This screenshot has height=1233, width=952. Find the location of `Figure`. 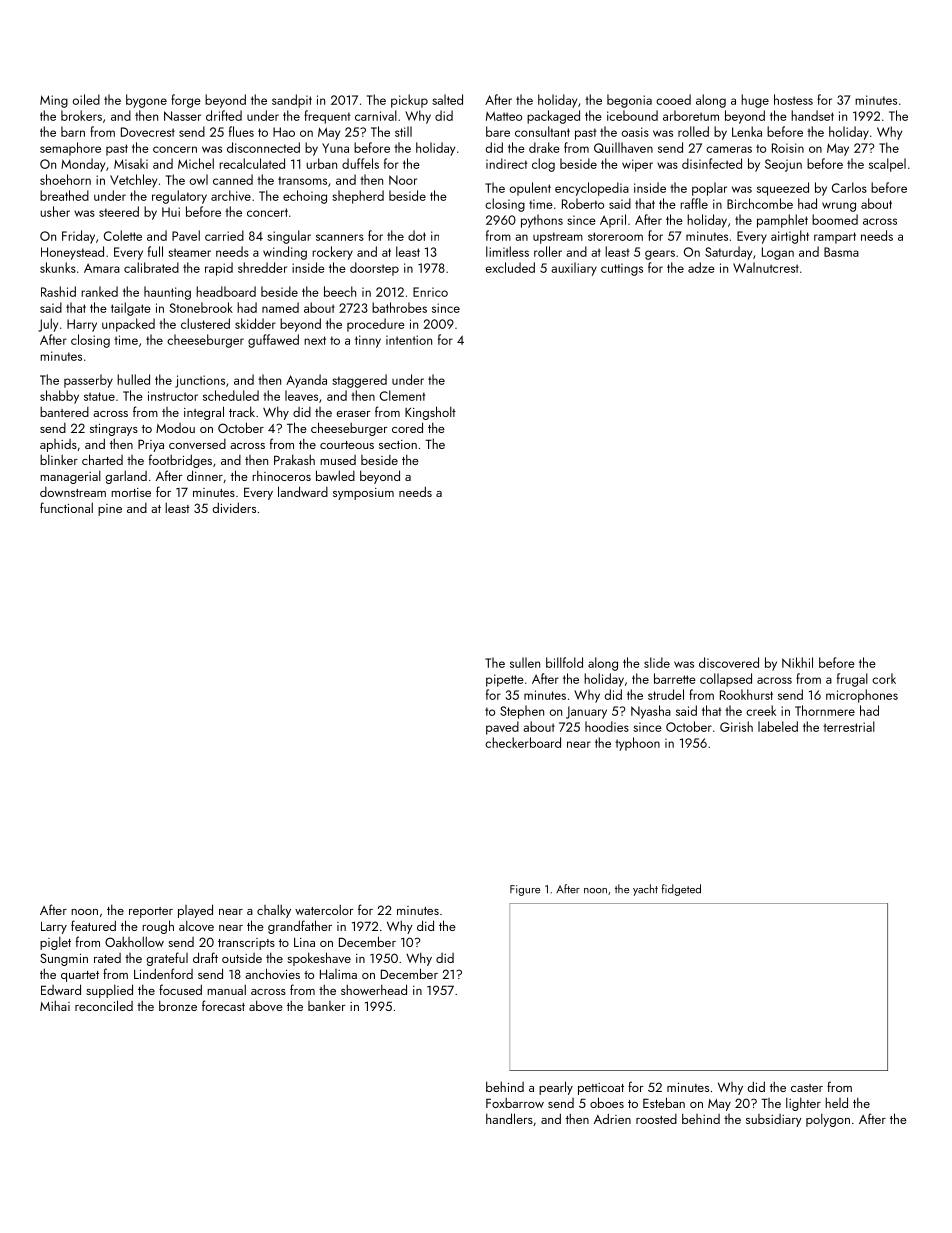

Figure is located at coordinates (525, 890).
